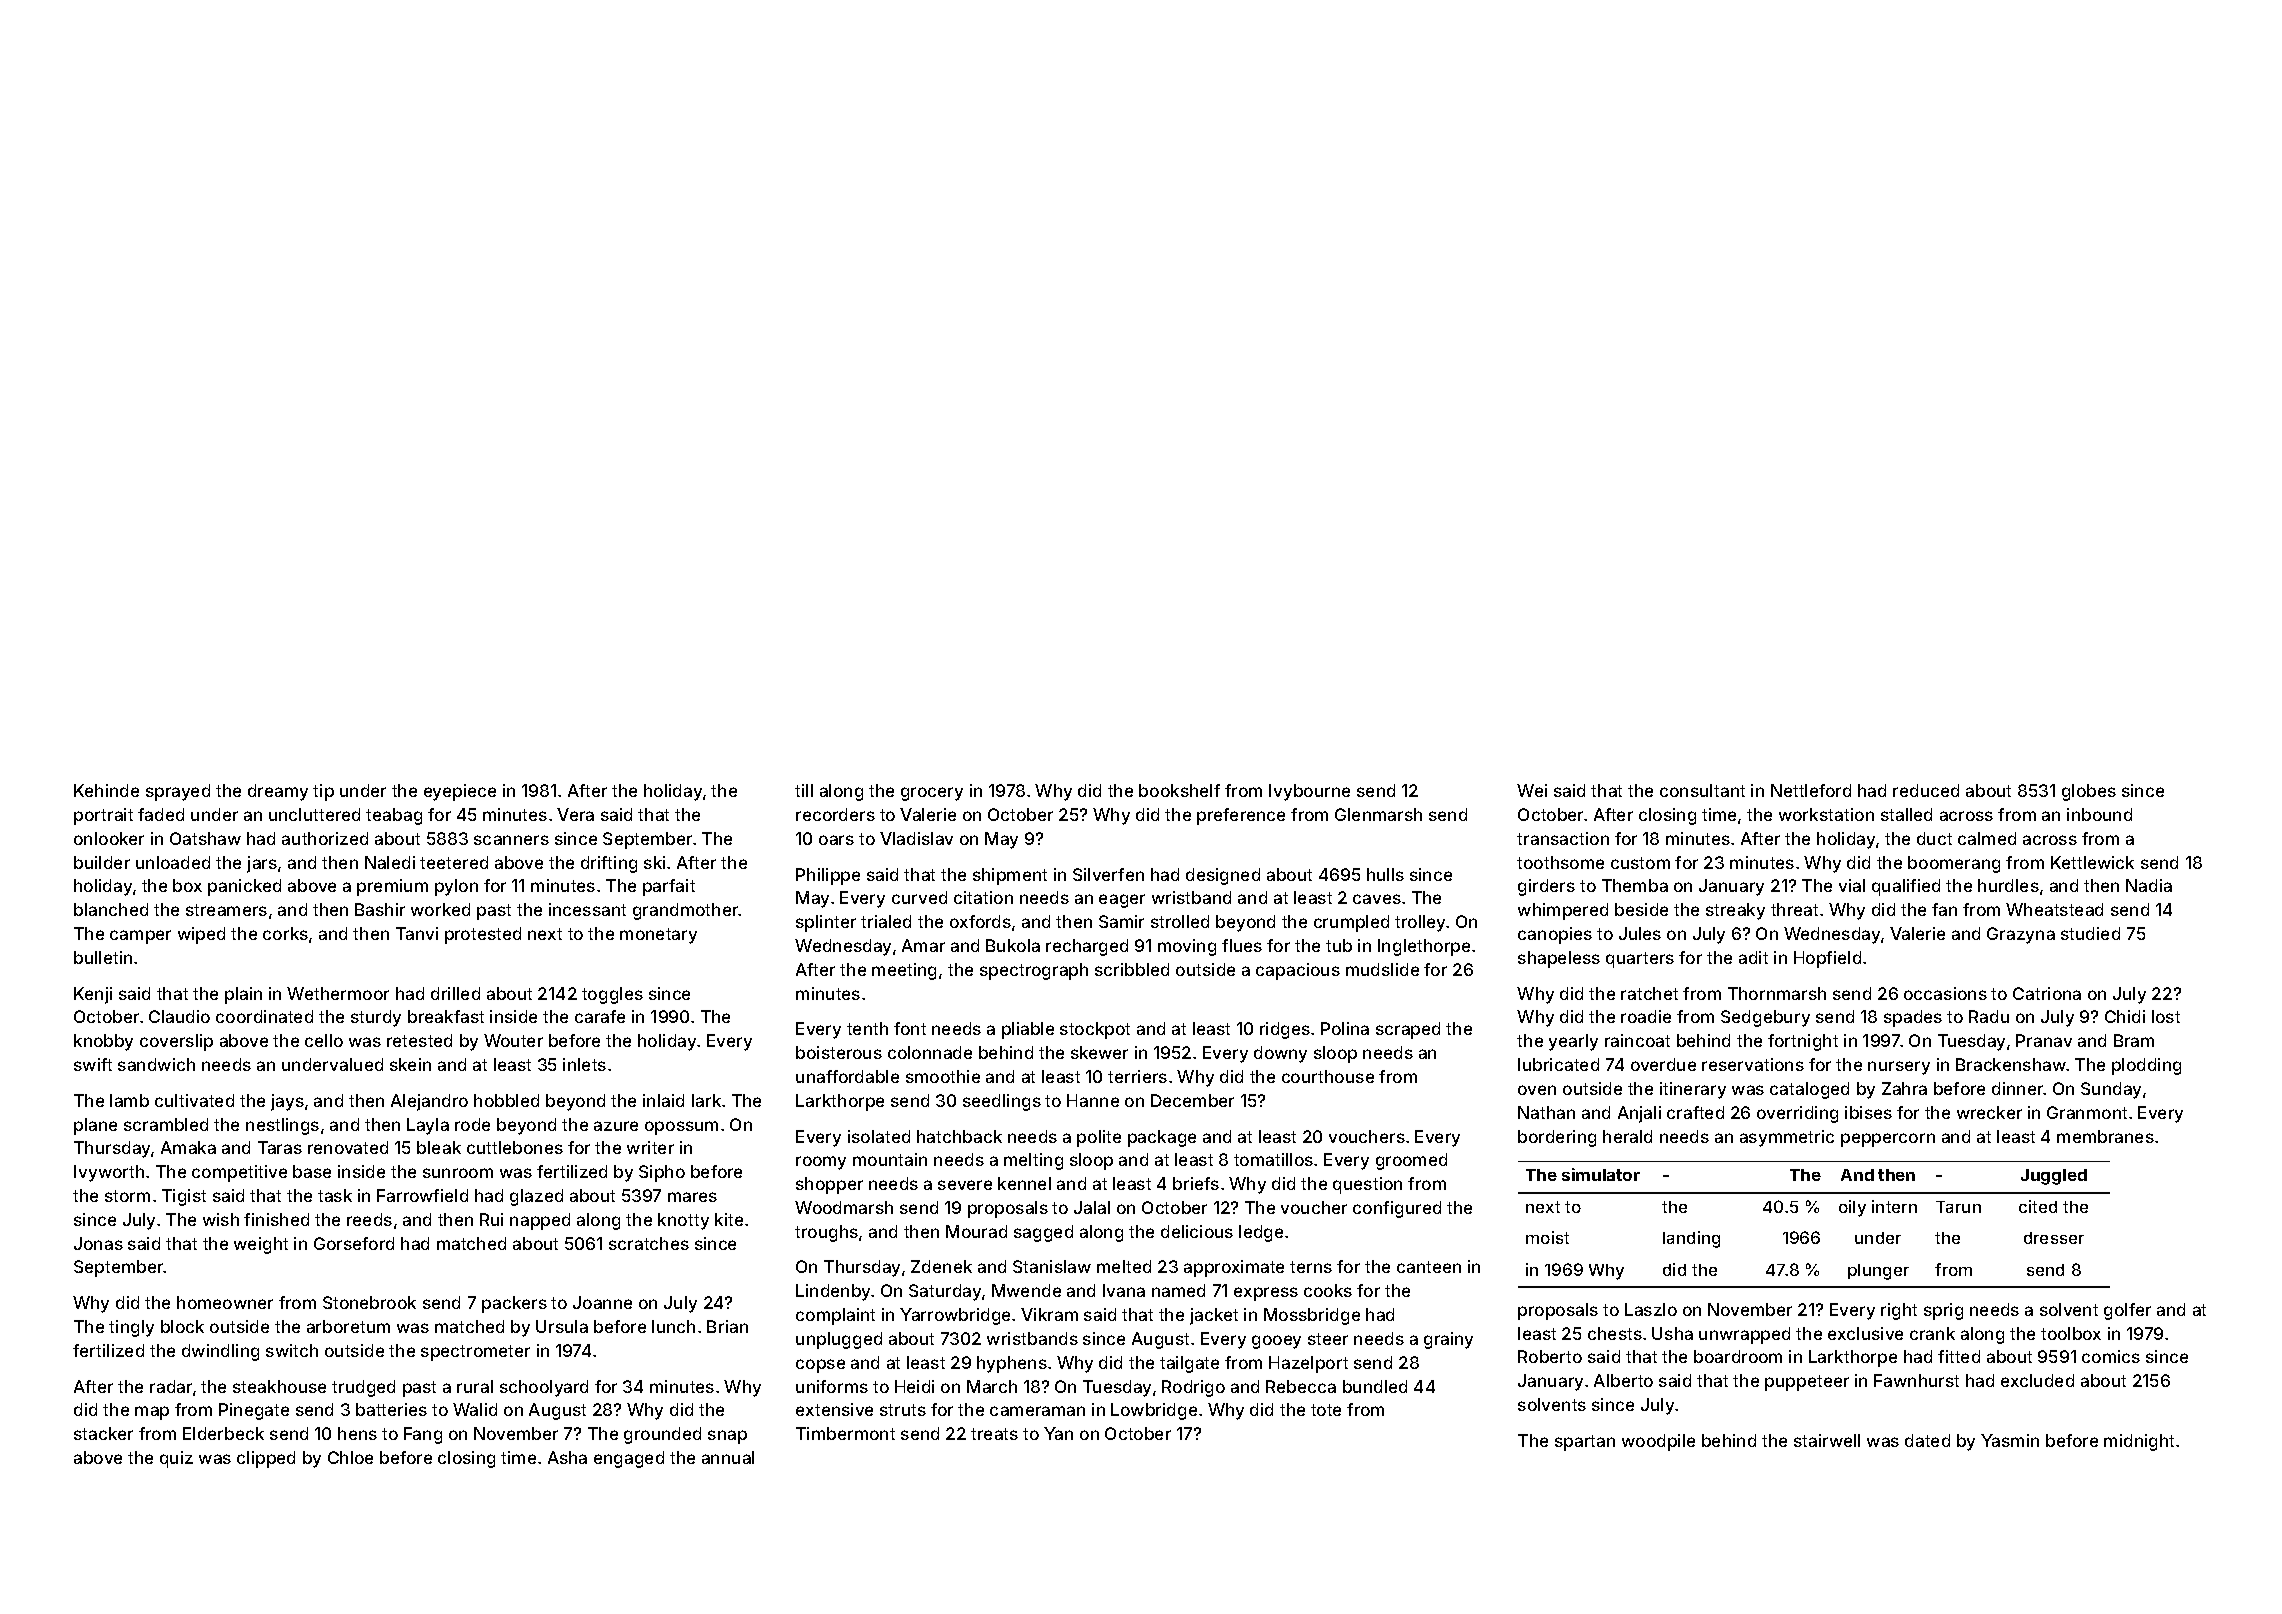  I want to click on Chloe, so click(350, 1457).
